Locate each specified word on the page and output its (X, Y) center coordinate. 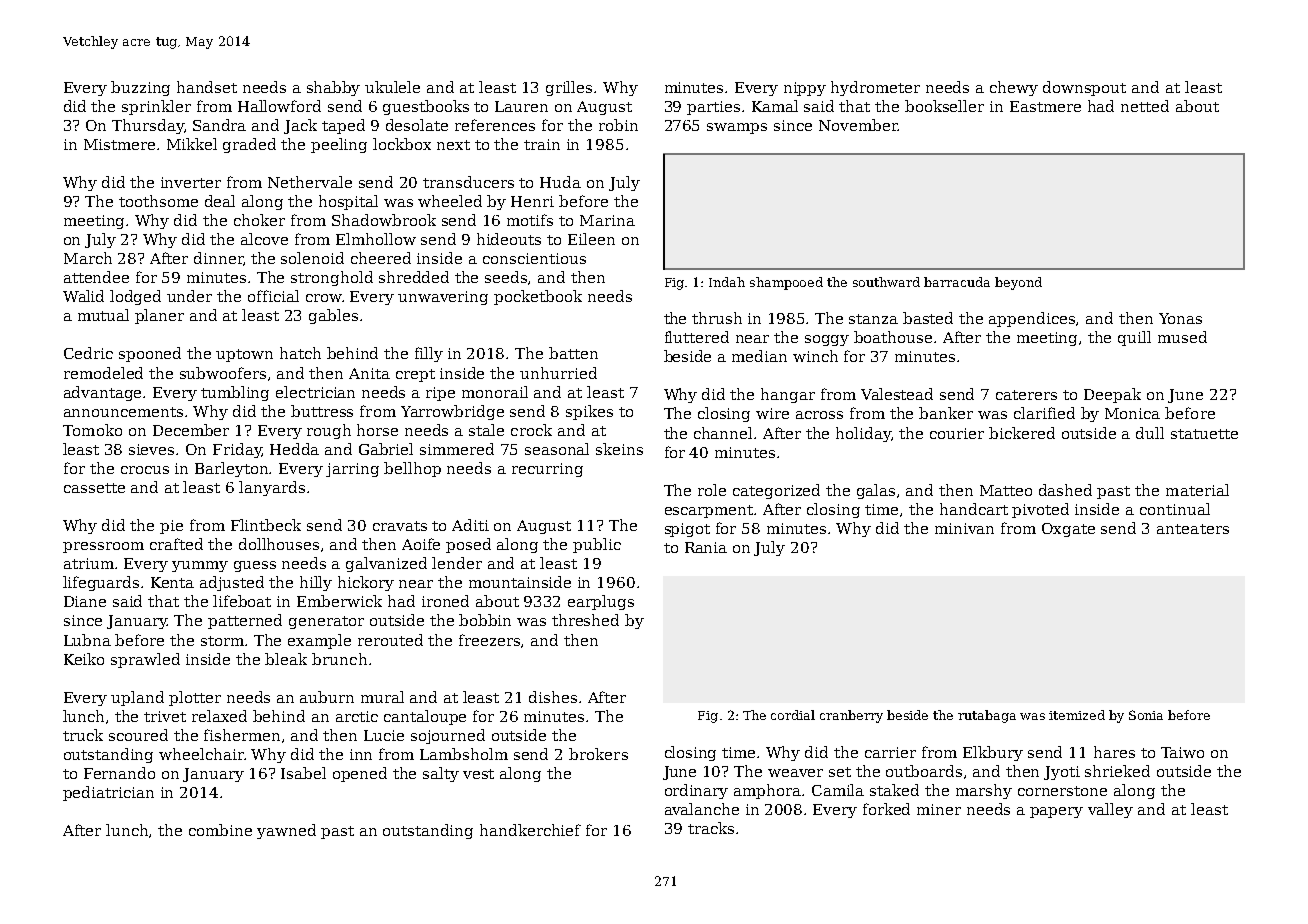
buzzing (140, 88)
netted (1145, 106)
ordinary (696, 791)
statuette (1204, 434)
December (191, 430)
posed (468, 545)
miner (939, 809)
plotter (195, 698)
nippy (805, 89)
